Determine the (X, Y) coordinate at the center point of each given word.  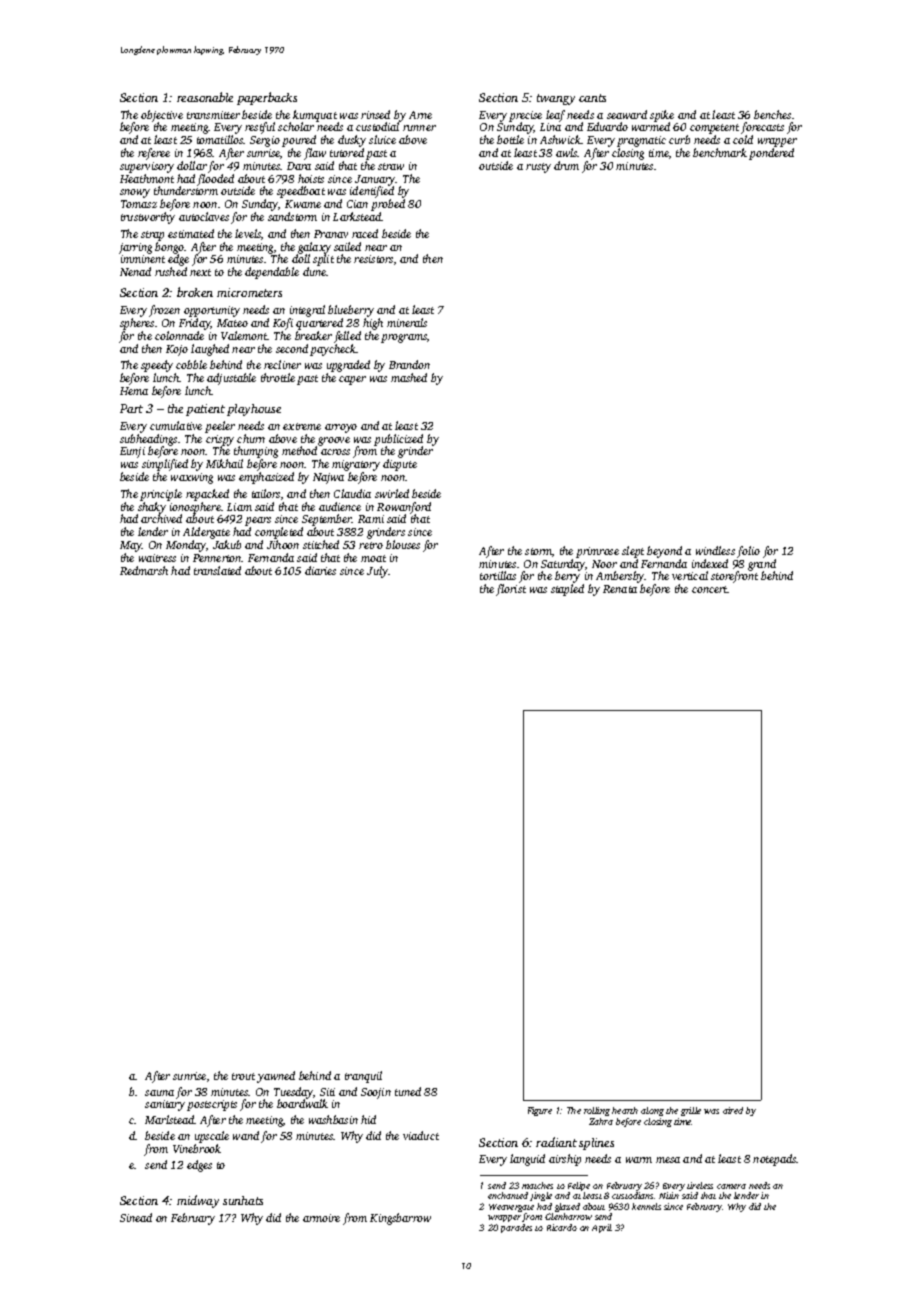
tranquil (363, 1077)
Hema (134, 391)
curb (679, 139)
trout (243, 1076)
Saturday (563, 565)
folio (748, 552)
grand (762, 565)
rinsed (375, 114)
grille (691, 1111)
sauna (159, 1093)
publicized (398, 440)
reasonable (205, 97)
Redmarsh (144, 570)
